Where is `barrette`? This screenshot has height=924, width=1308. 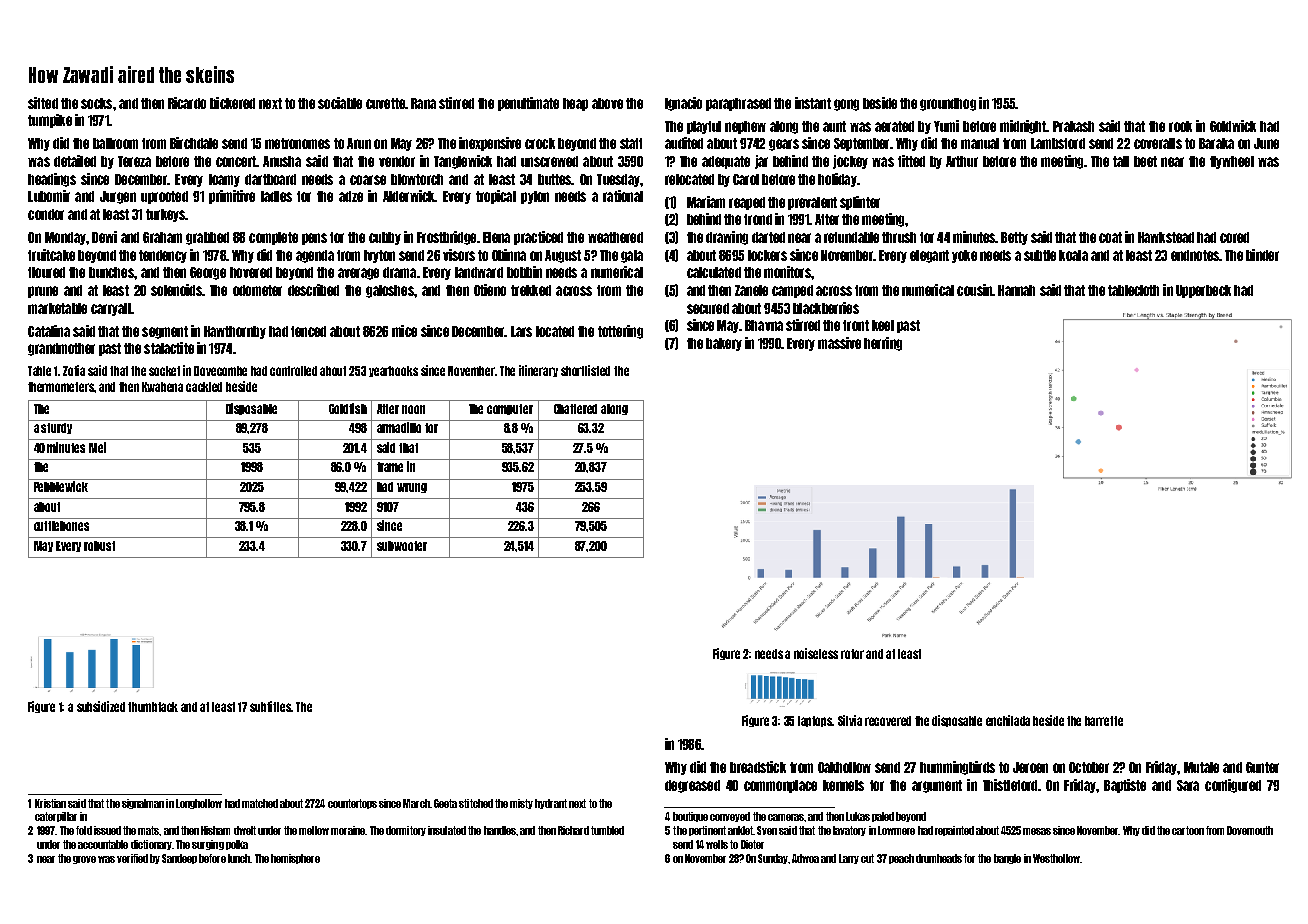 barrette is located at coordinates (1104, 721).
